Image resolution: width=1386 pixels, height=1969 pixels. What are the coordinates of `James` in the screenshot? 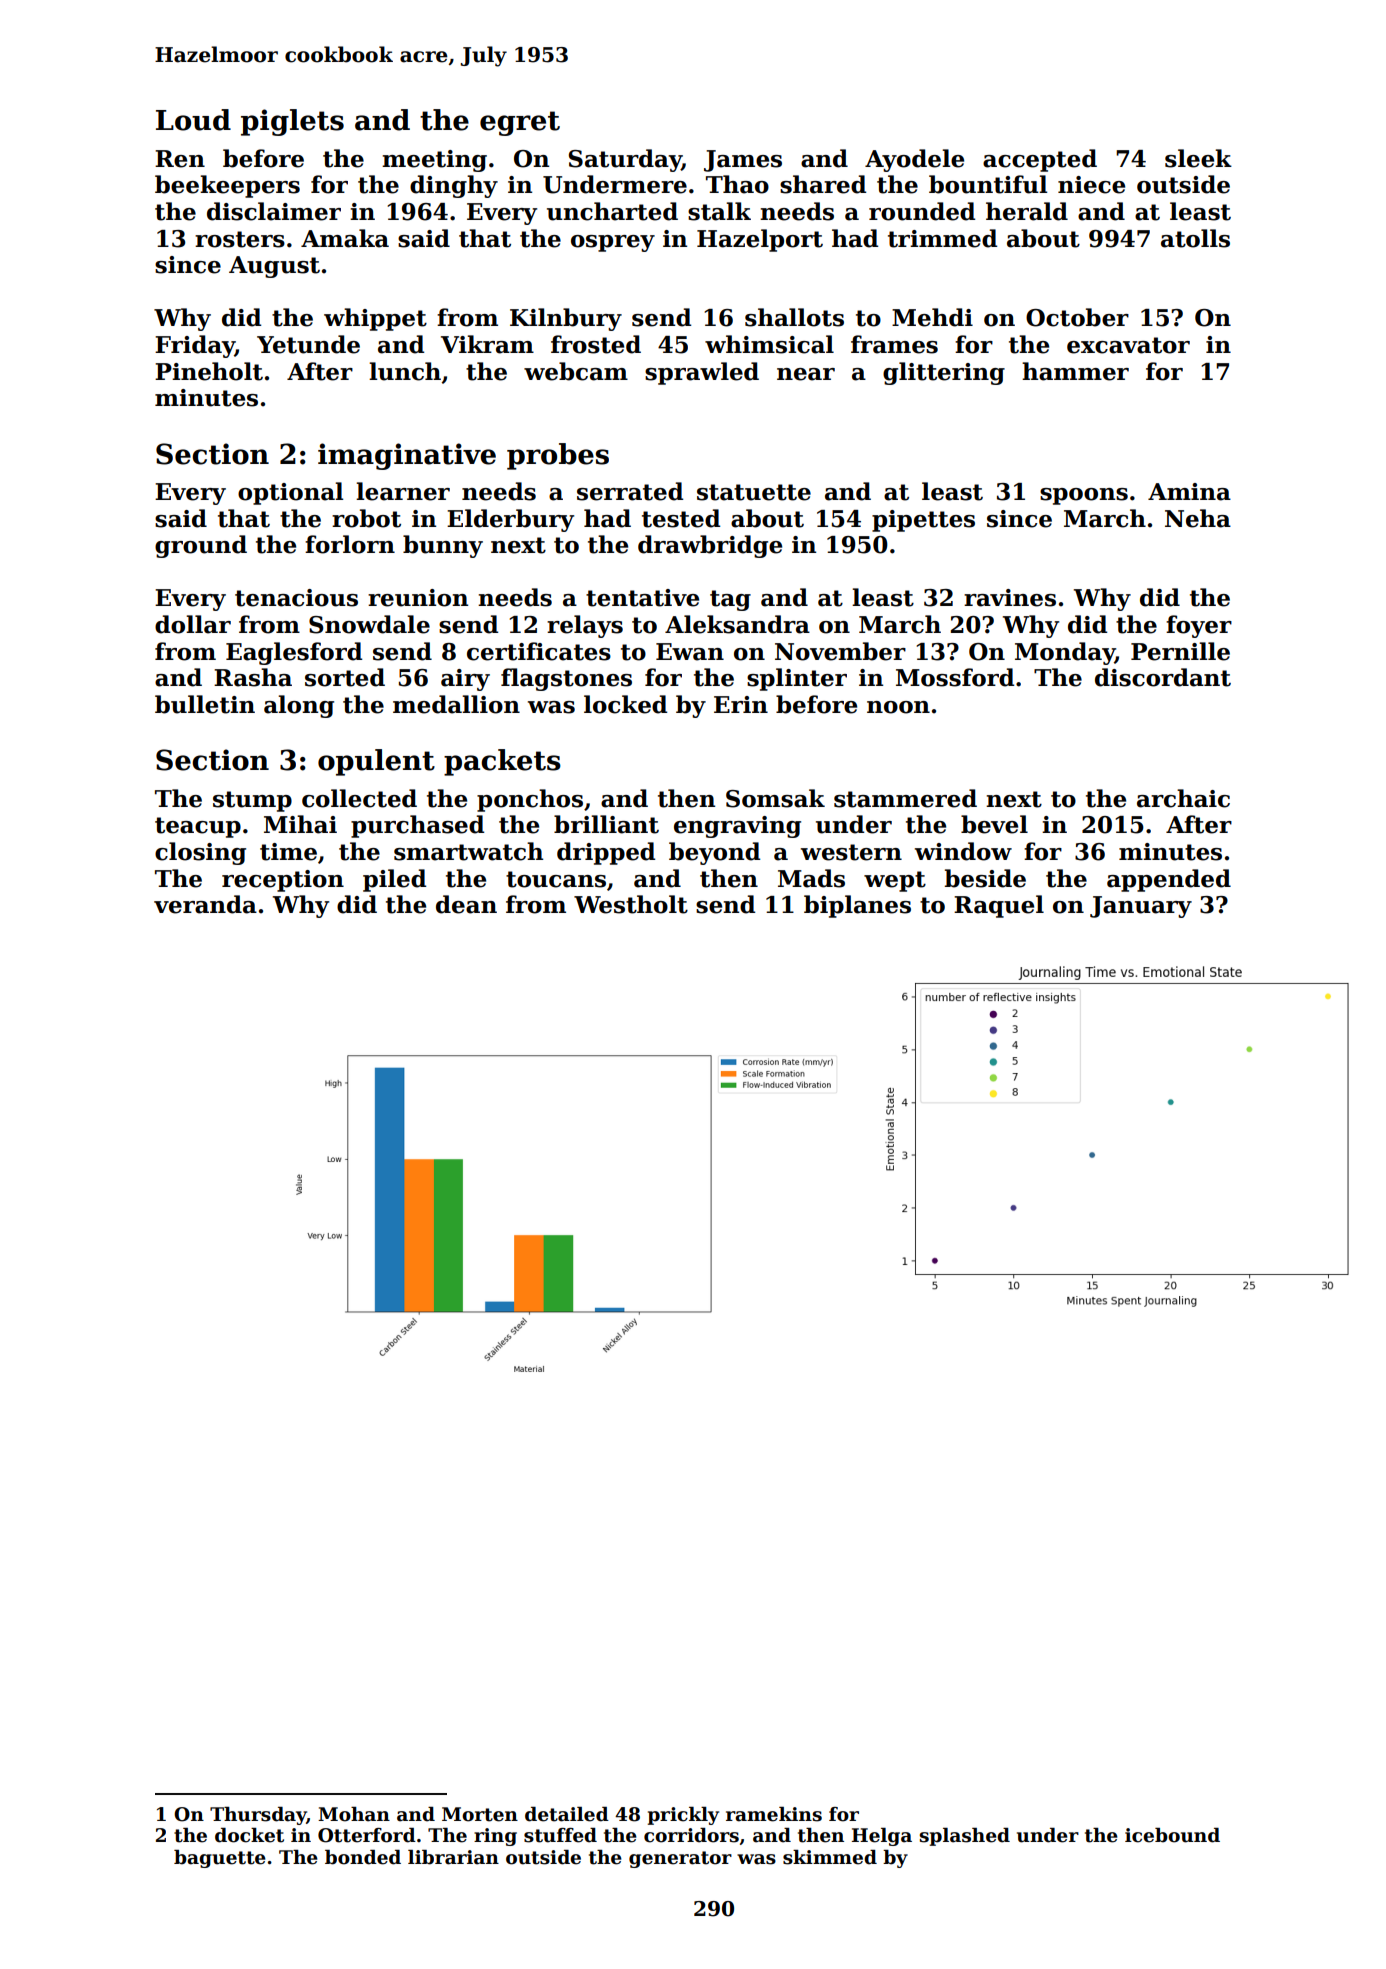 It's located at (743, 161).
